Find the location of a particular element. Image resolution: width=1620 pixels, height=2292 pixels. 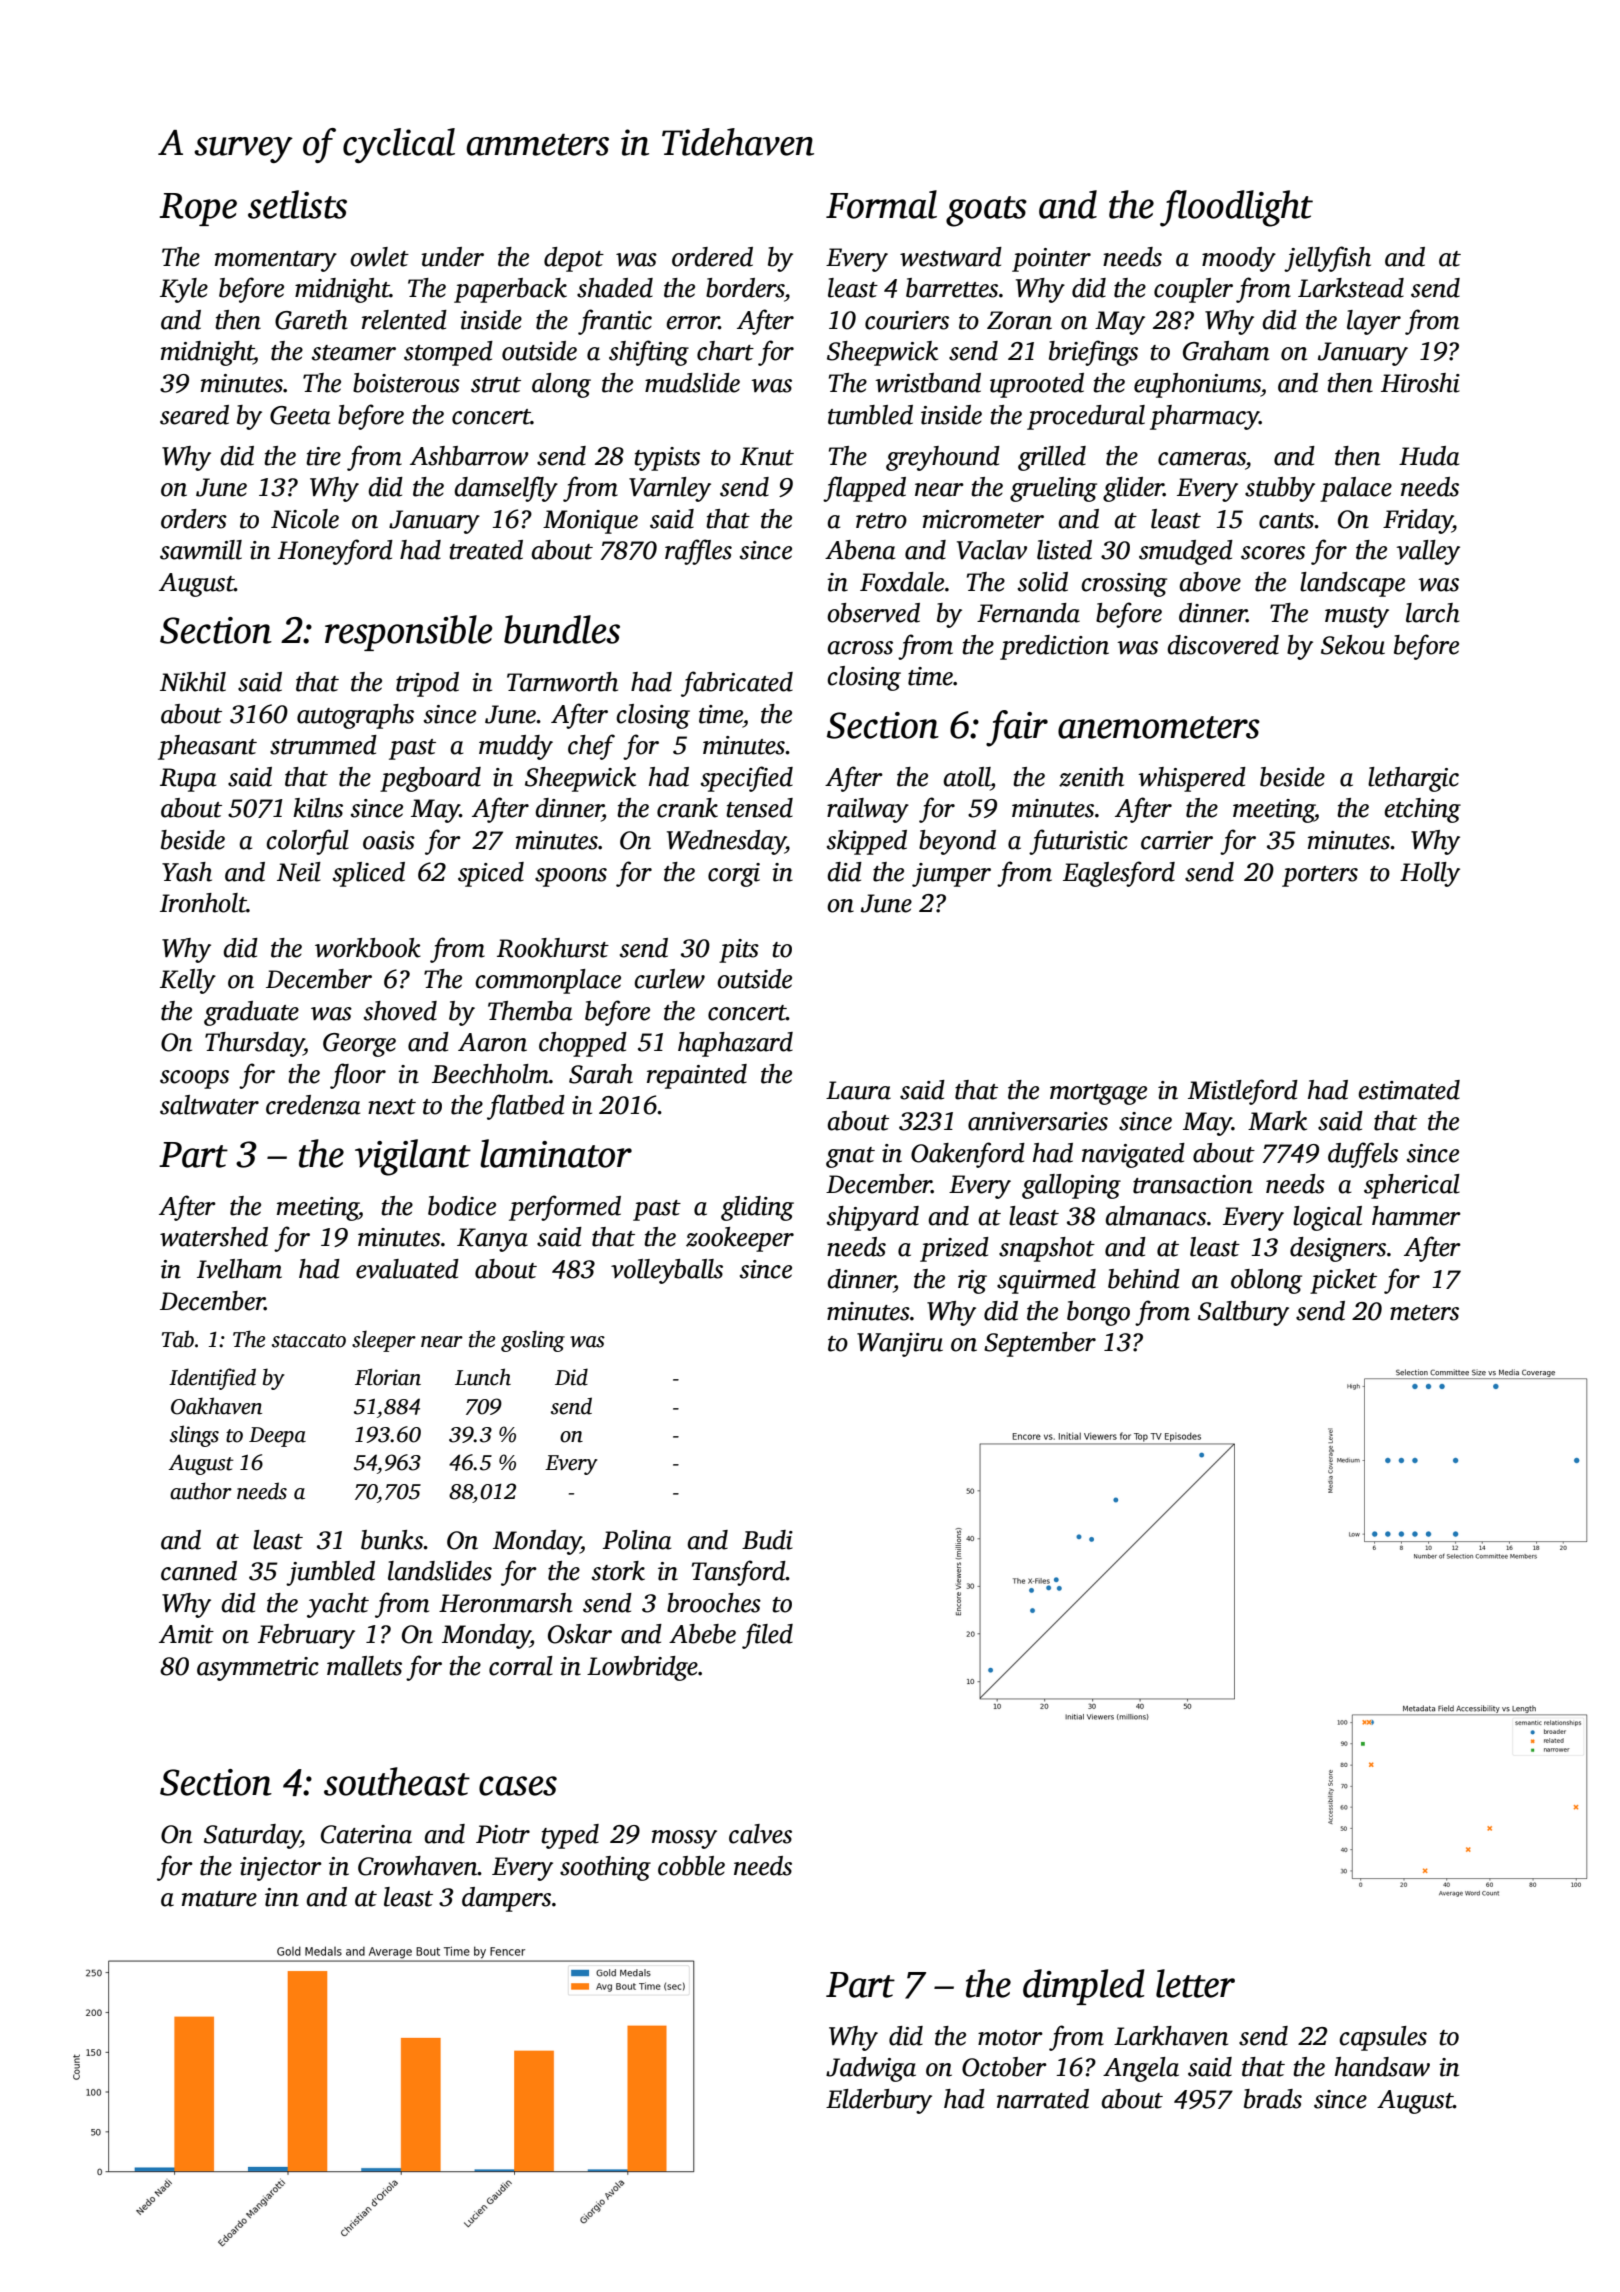

setlists is located at coordinates (297, 204).
